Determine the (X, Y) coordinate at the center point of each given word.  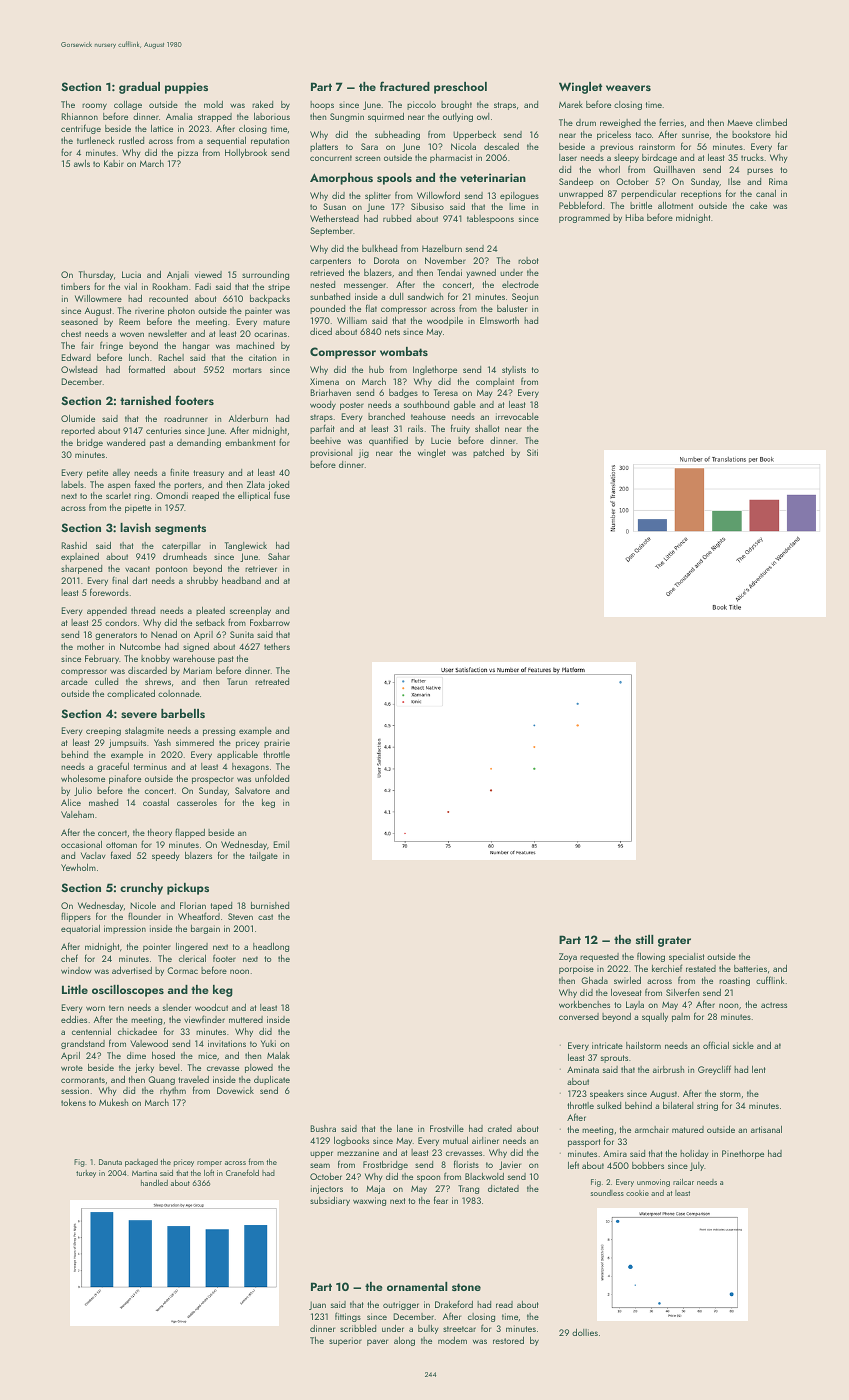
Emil (281, 844)
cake (758, 205)
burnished (270, 905)
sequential (226, 141)
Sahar (279, 556)
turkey (86, 1174)
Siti (532, 452)
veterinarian (493, 177)
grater (674, 941)
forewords (109, 592)
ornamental (417, 1286)
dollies (585, 1332)
